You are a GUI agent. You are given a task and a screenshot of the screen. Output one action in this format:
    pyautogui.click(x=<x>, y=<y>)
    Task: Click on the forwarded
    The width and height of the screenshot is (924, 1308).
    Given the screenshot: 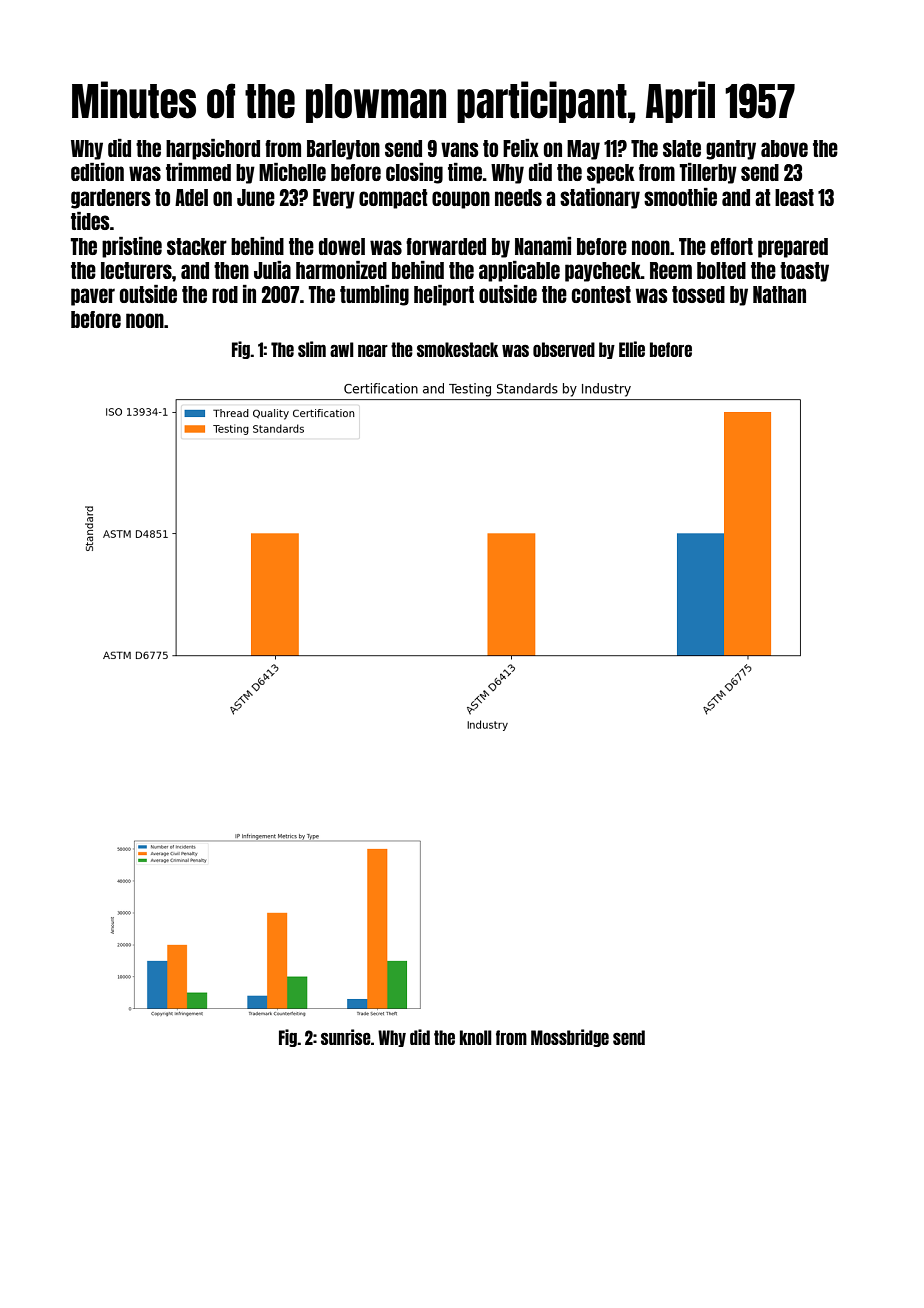 What is the action you would take?
    pyautogui.click(x=446, y=246)
